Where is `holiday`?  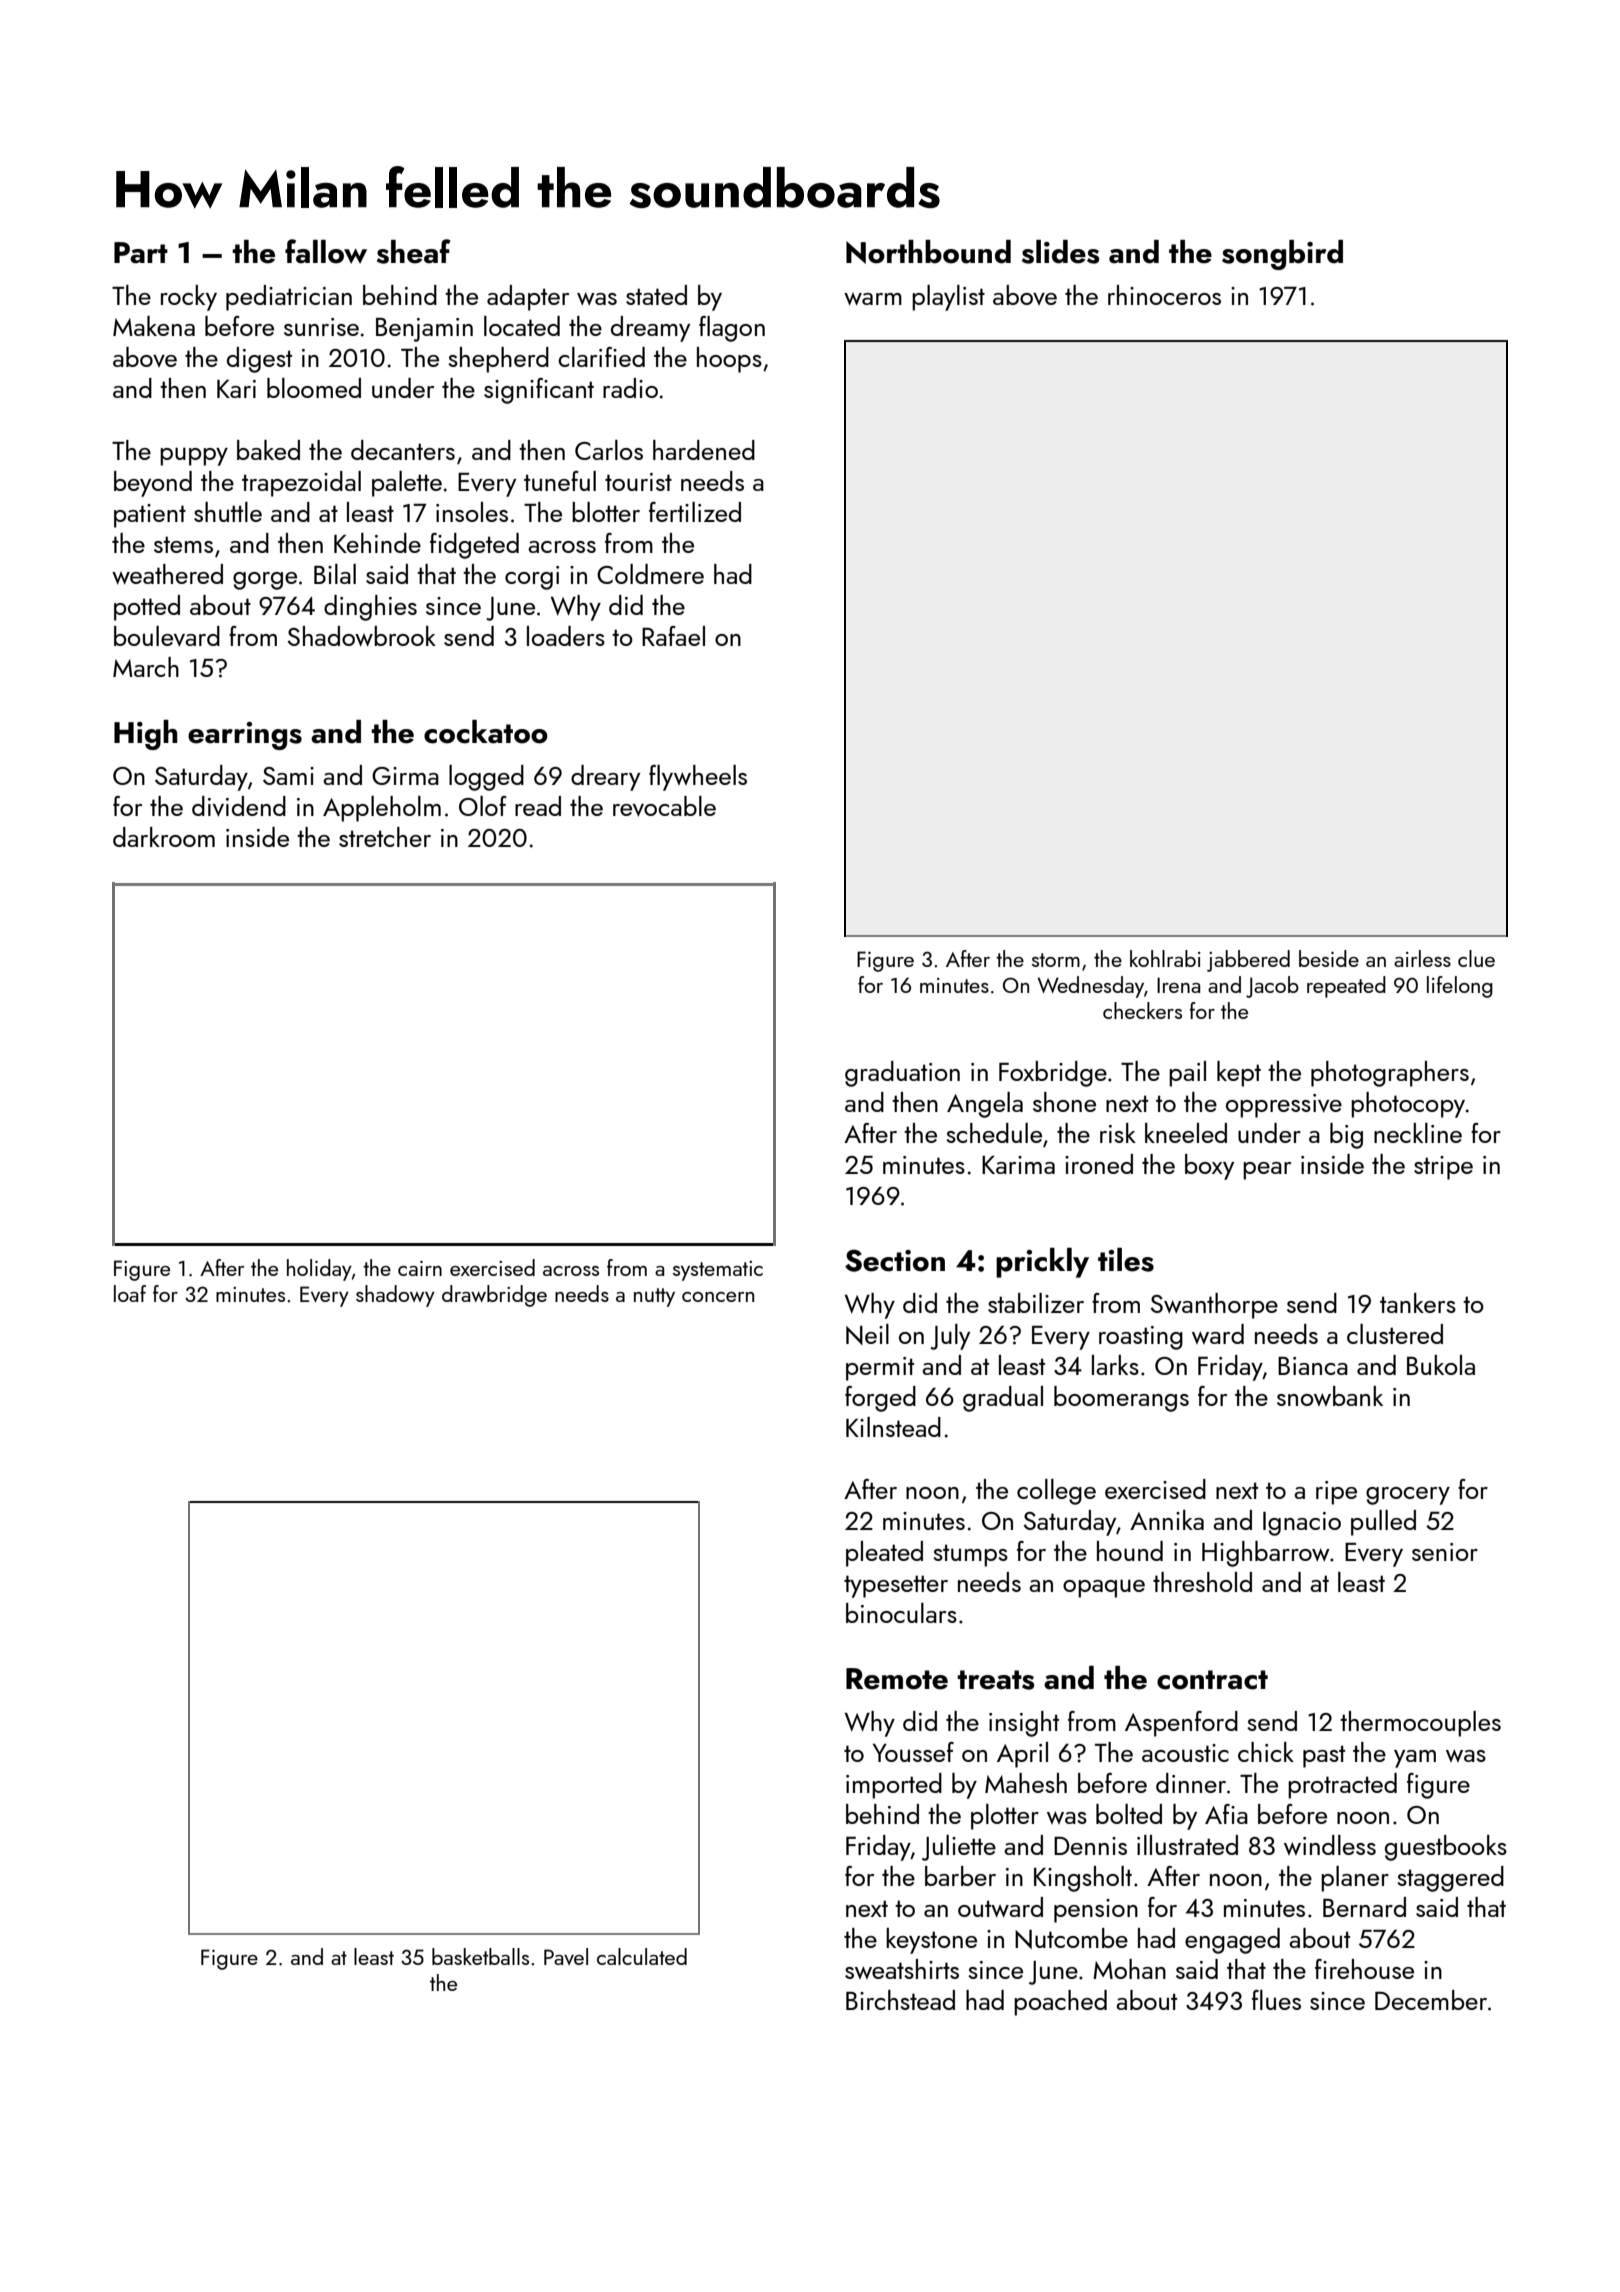
holiday is located at coordinates (319, 1270).
